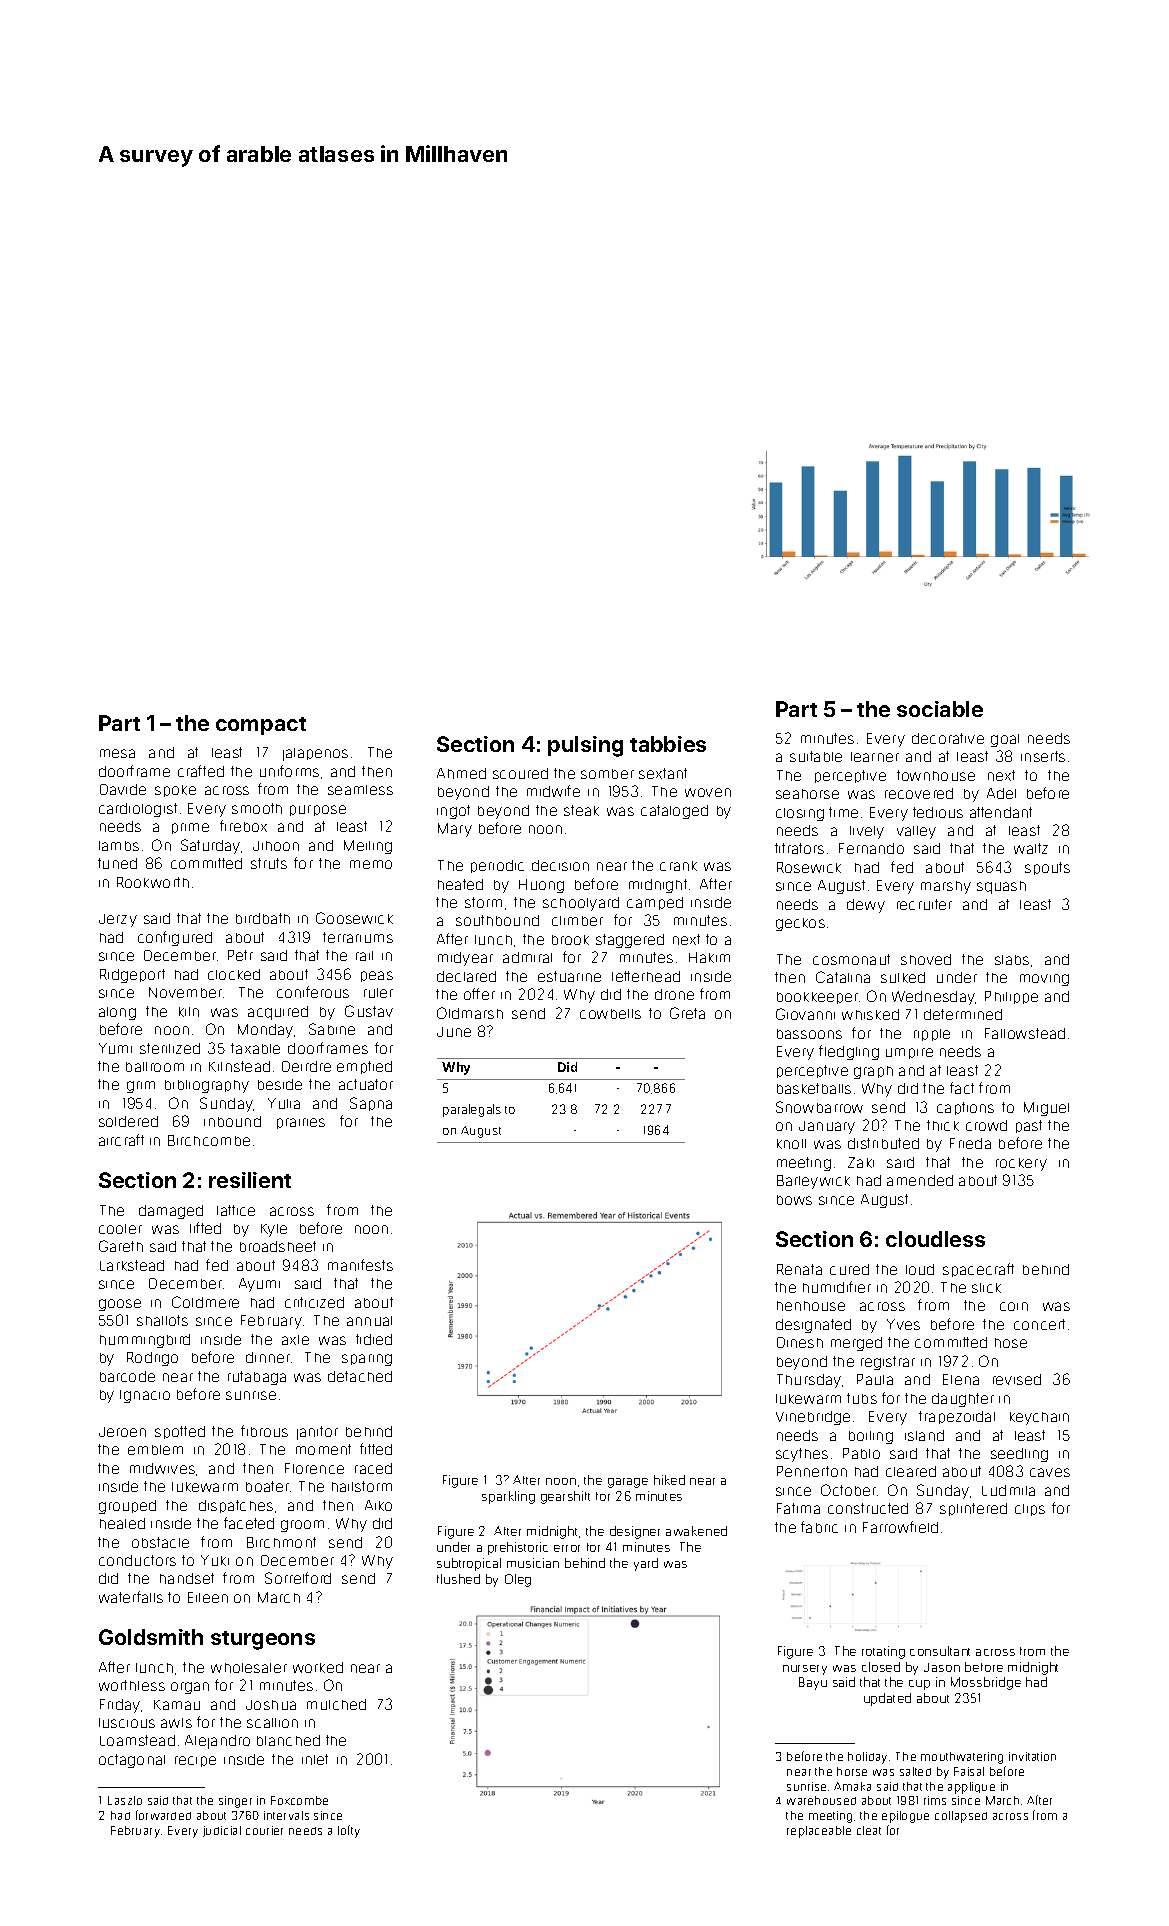  What do you see at coordinates (264, 1431) in the page?
I see `fibrous` at bounding box center [264, 1431].
